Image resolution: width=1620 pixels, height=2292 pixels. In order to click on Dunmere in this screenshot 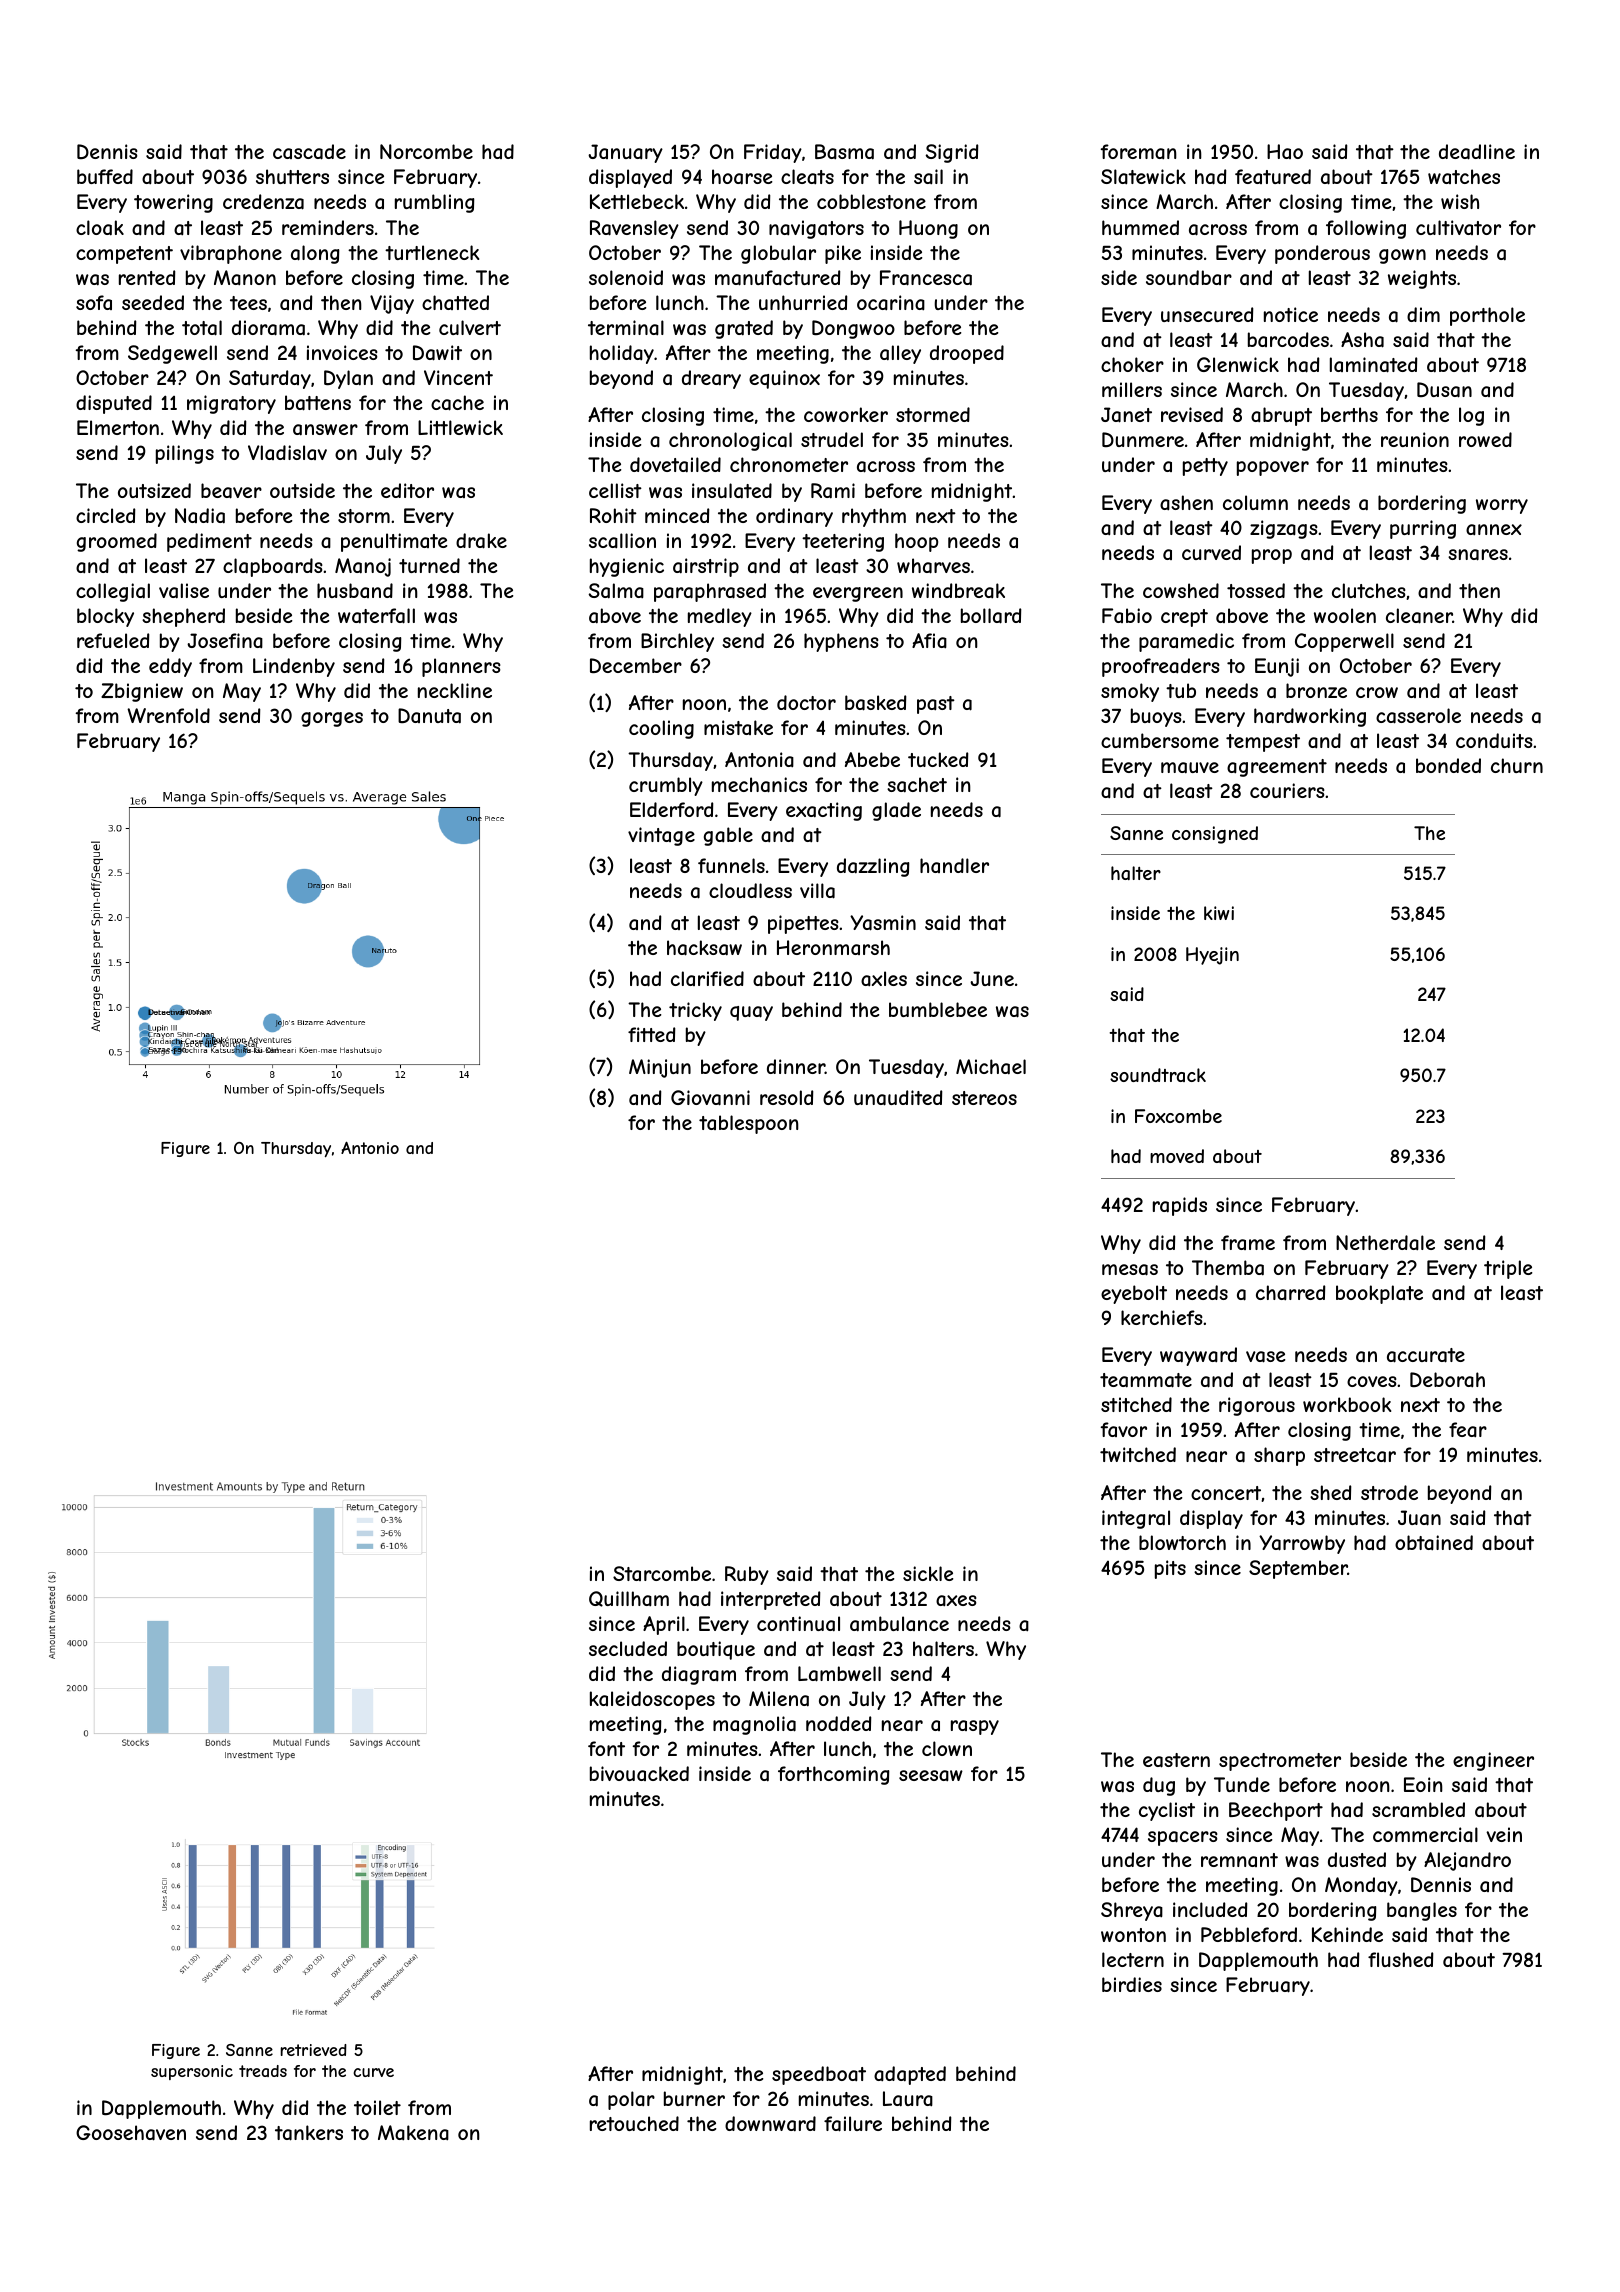, I will do `click(1143, 439)`.
